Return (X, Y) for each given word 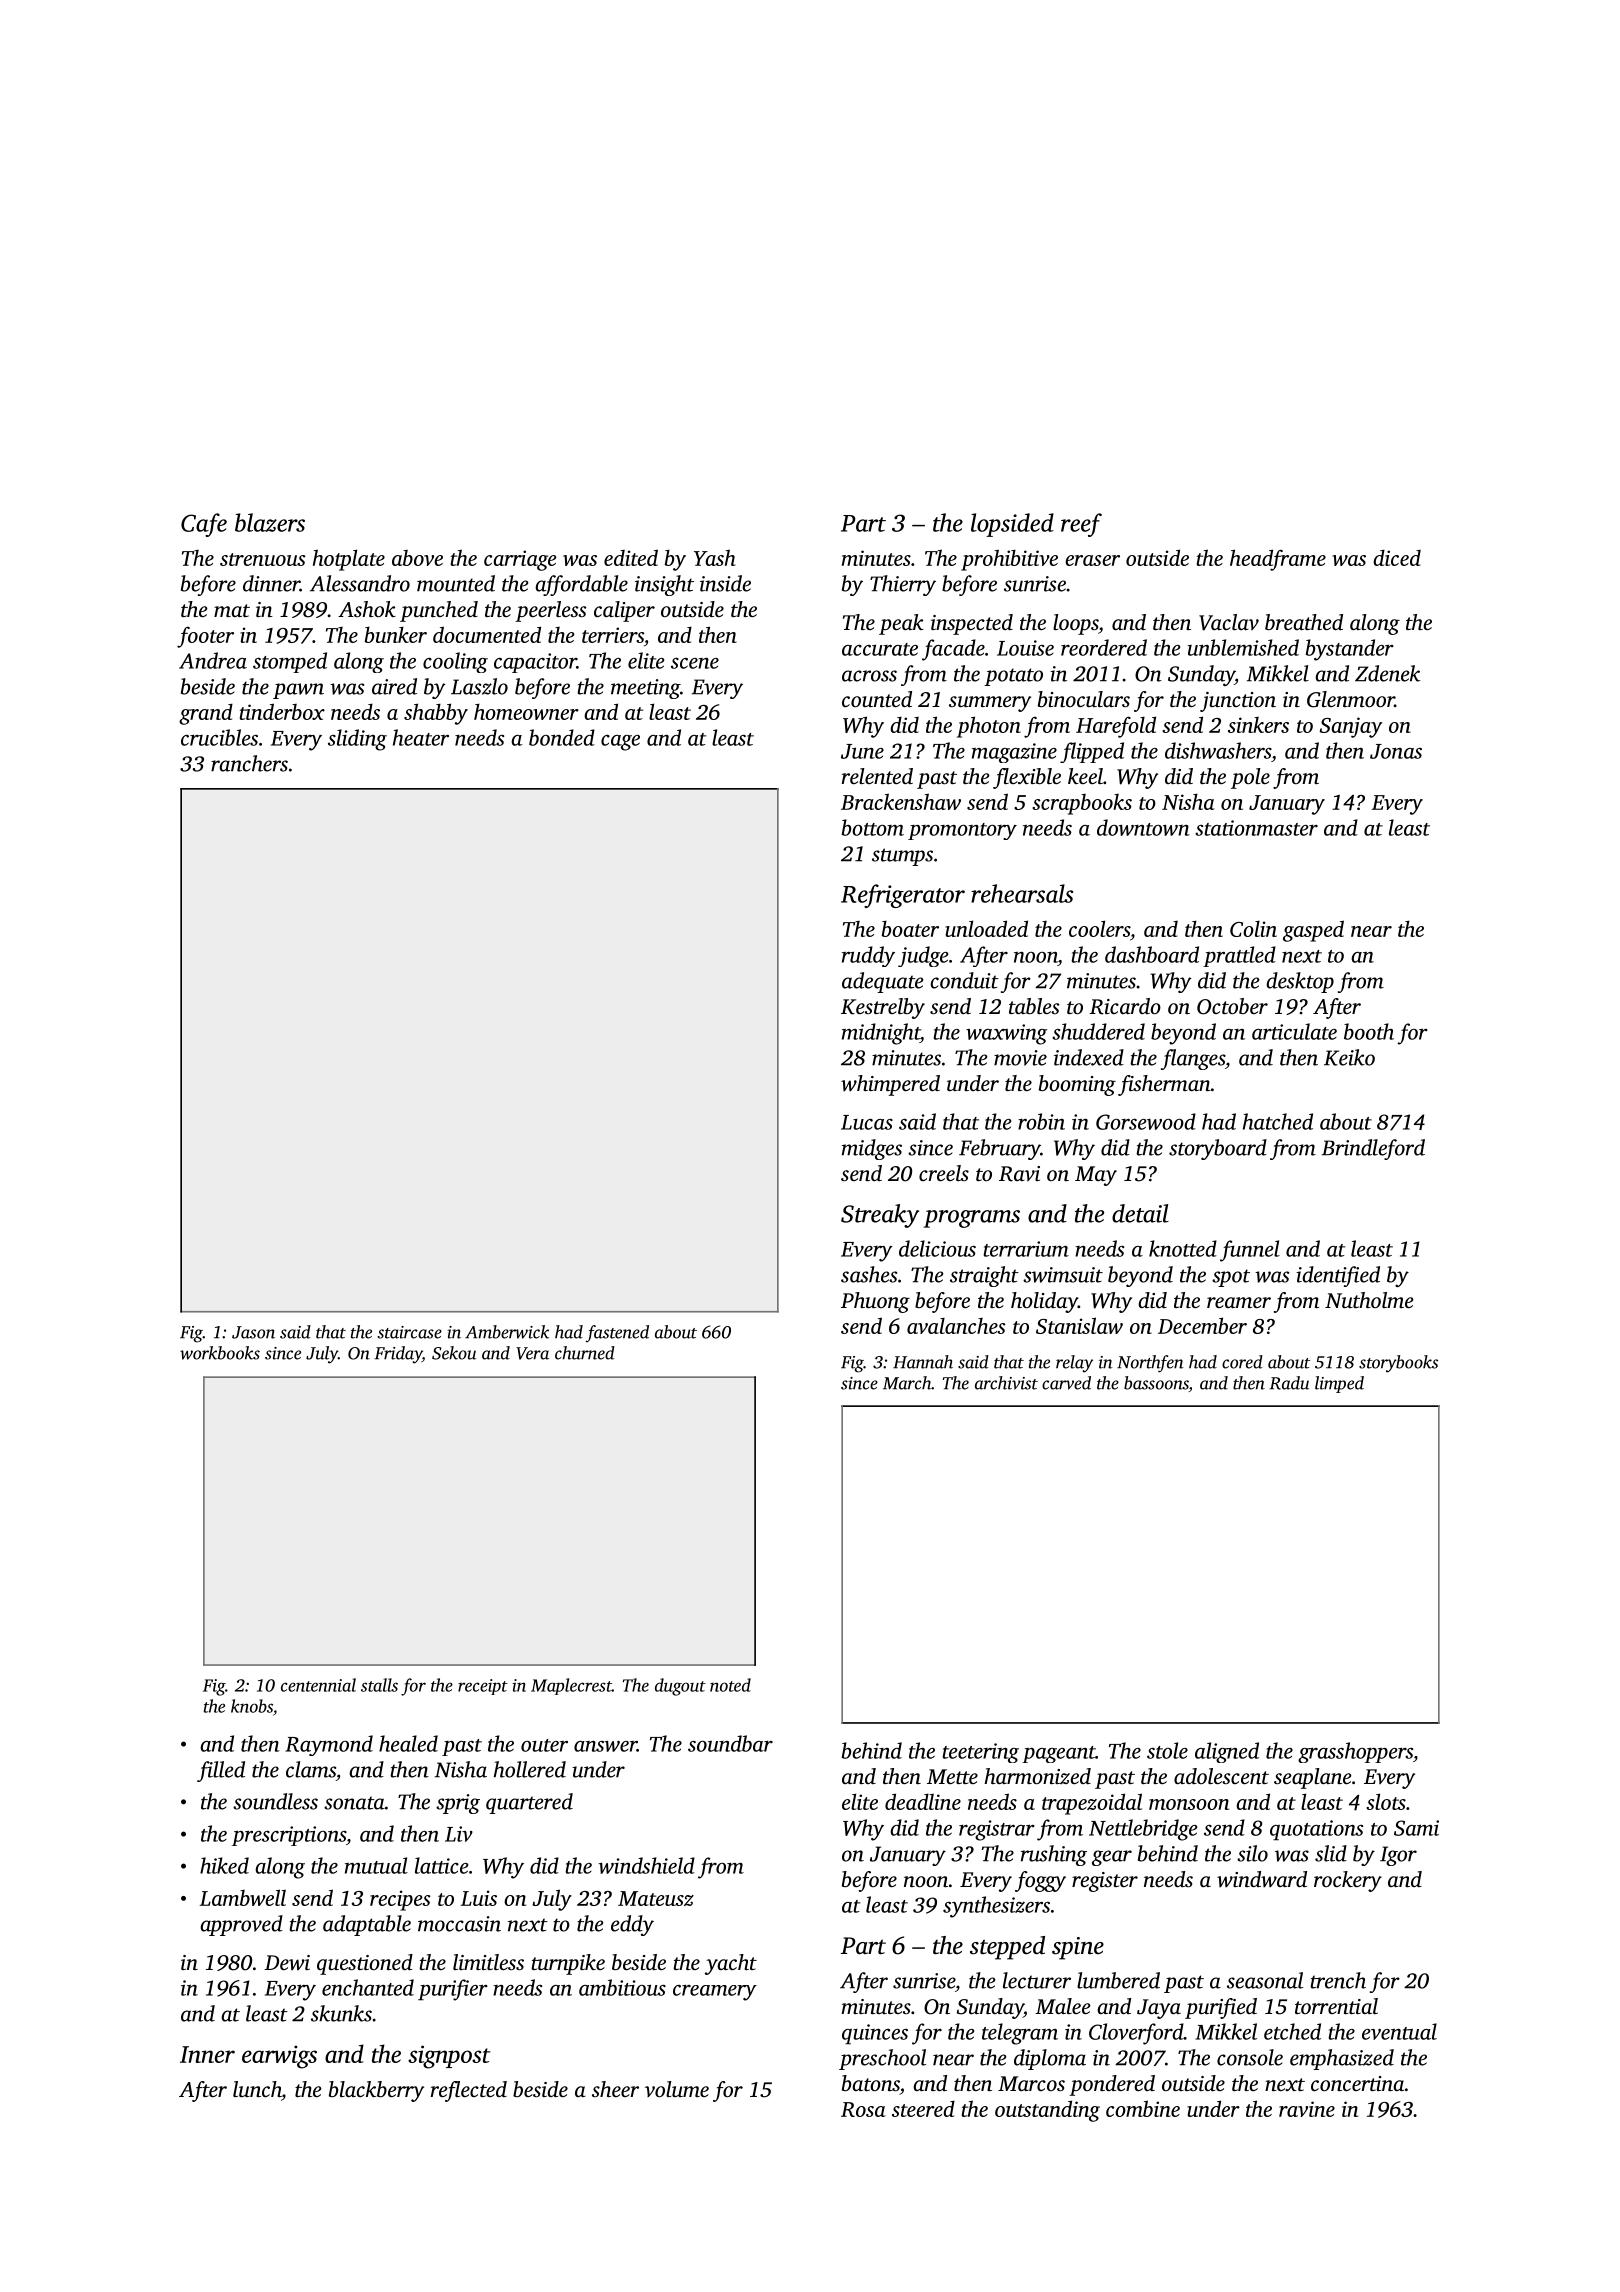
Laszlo (479, 686)
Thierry (903, 585)
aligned (1227, 1752)
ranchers (249, 763)
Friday (398, 1355)
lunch (257, 2089)
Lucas (867, 1122)
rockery (1348, 1881)
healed (408, 1743)
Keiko (1349, 1057)
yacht (731, 1964)
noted (730, 1685)
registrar (997, 1830)
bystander (1350, 650)
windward (1262, 1879)
